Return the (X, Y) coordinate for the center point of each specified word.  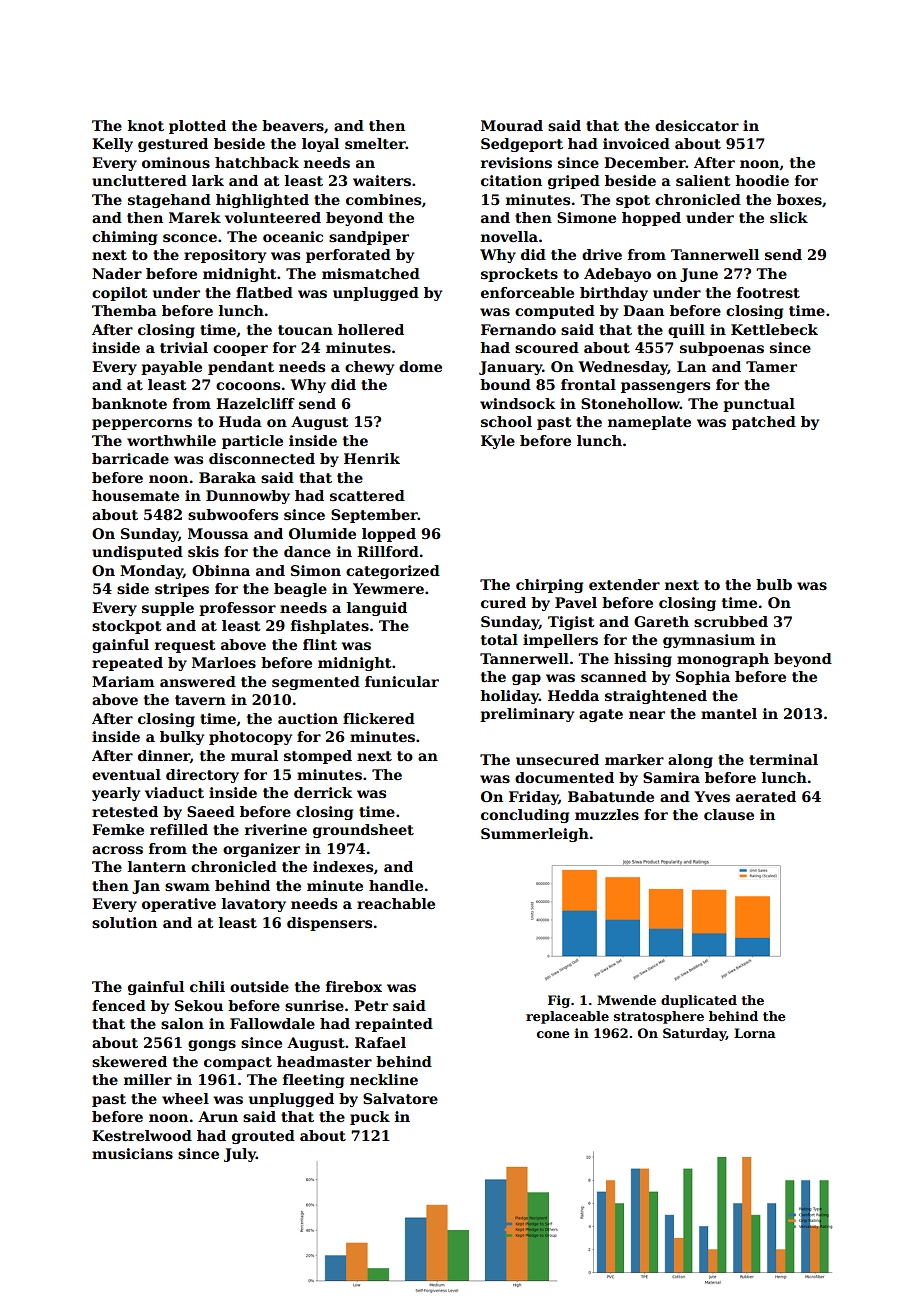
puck (370, 1118)
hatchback (257, 162)
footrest (768, 292)
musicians (132, 1153)
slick (789, 217)
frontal (588, 384)
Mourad (512, 125)
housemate (135, 495)
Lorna (755, 1033)
